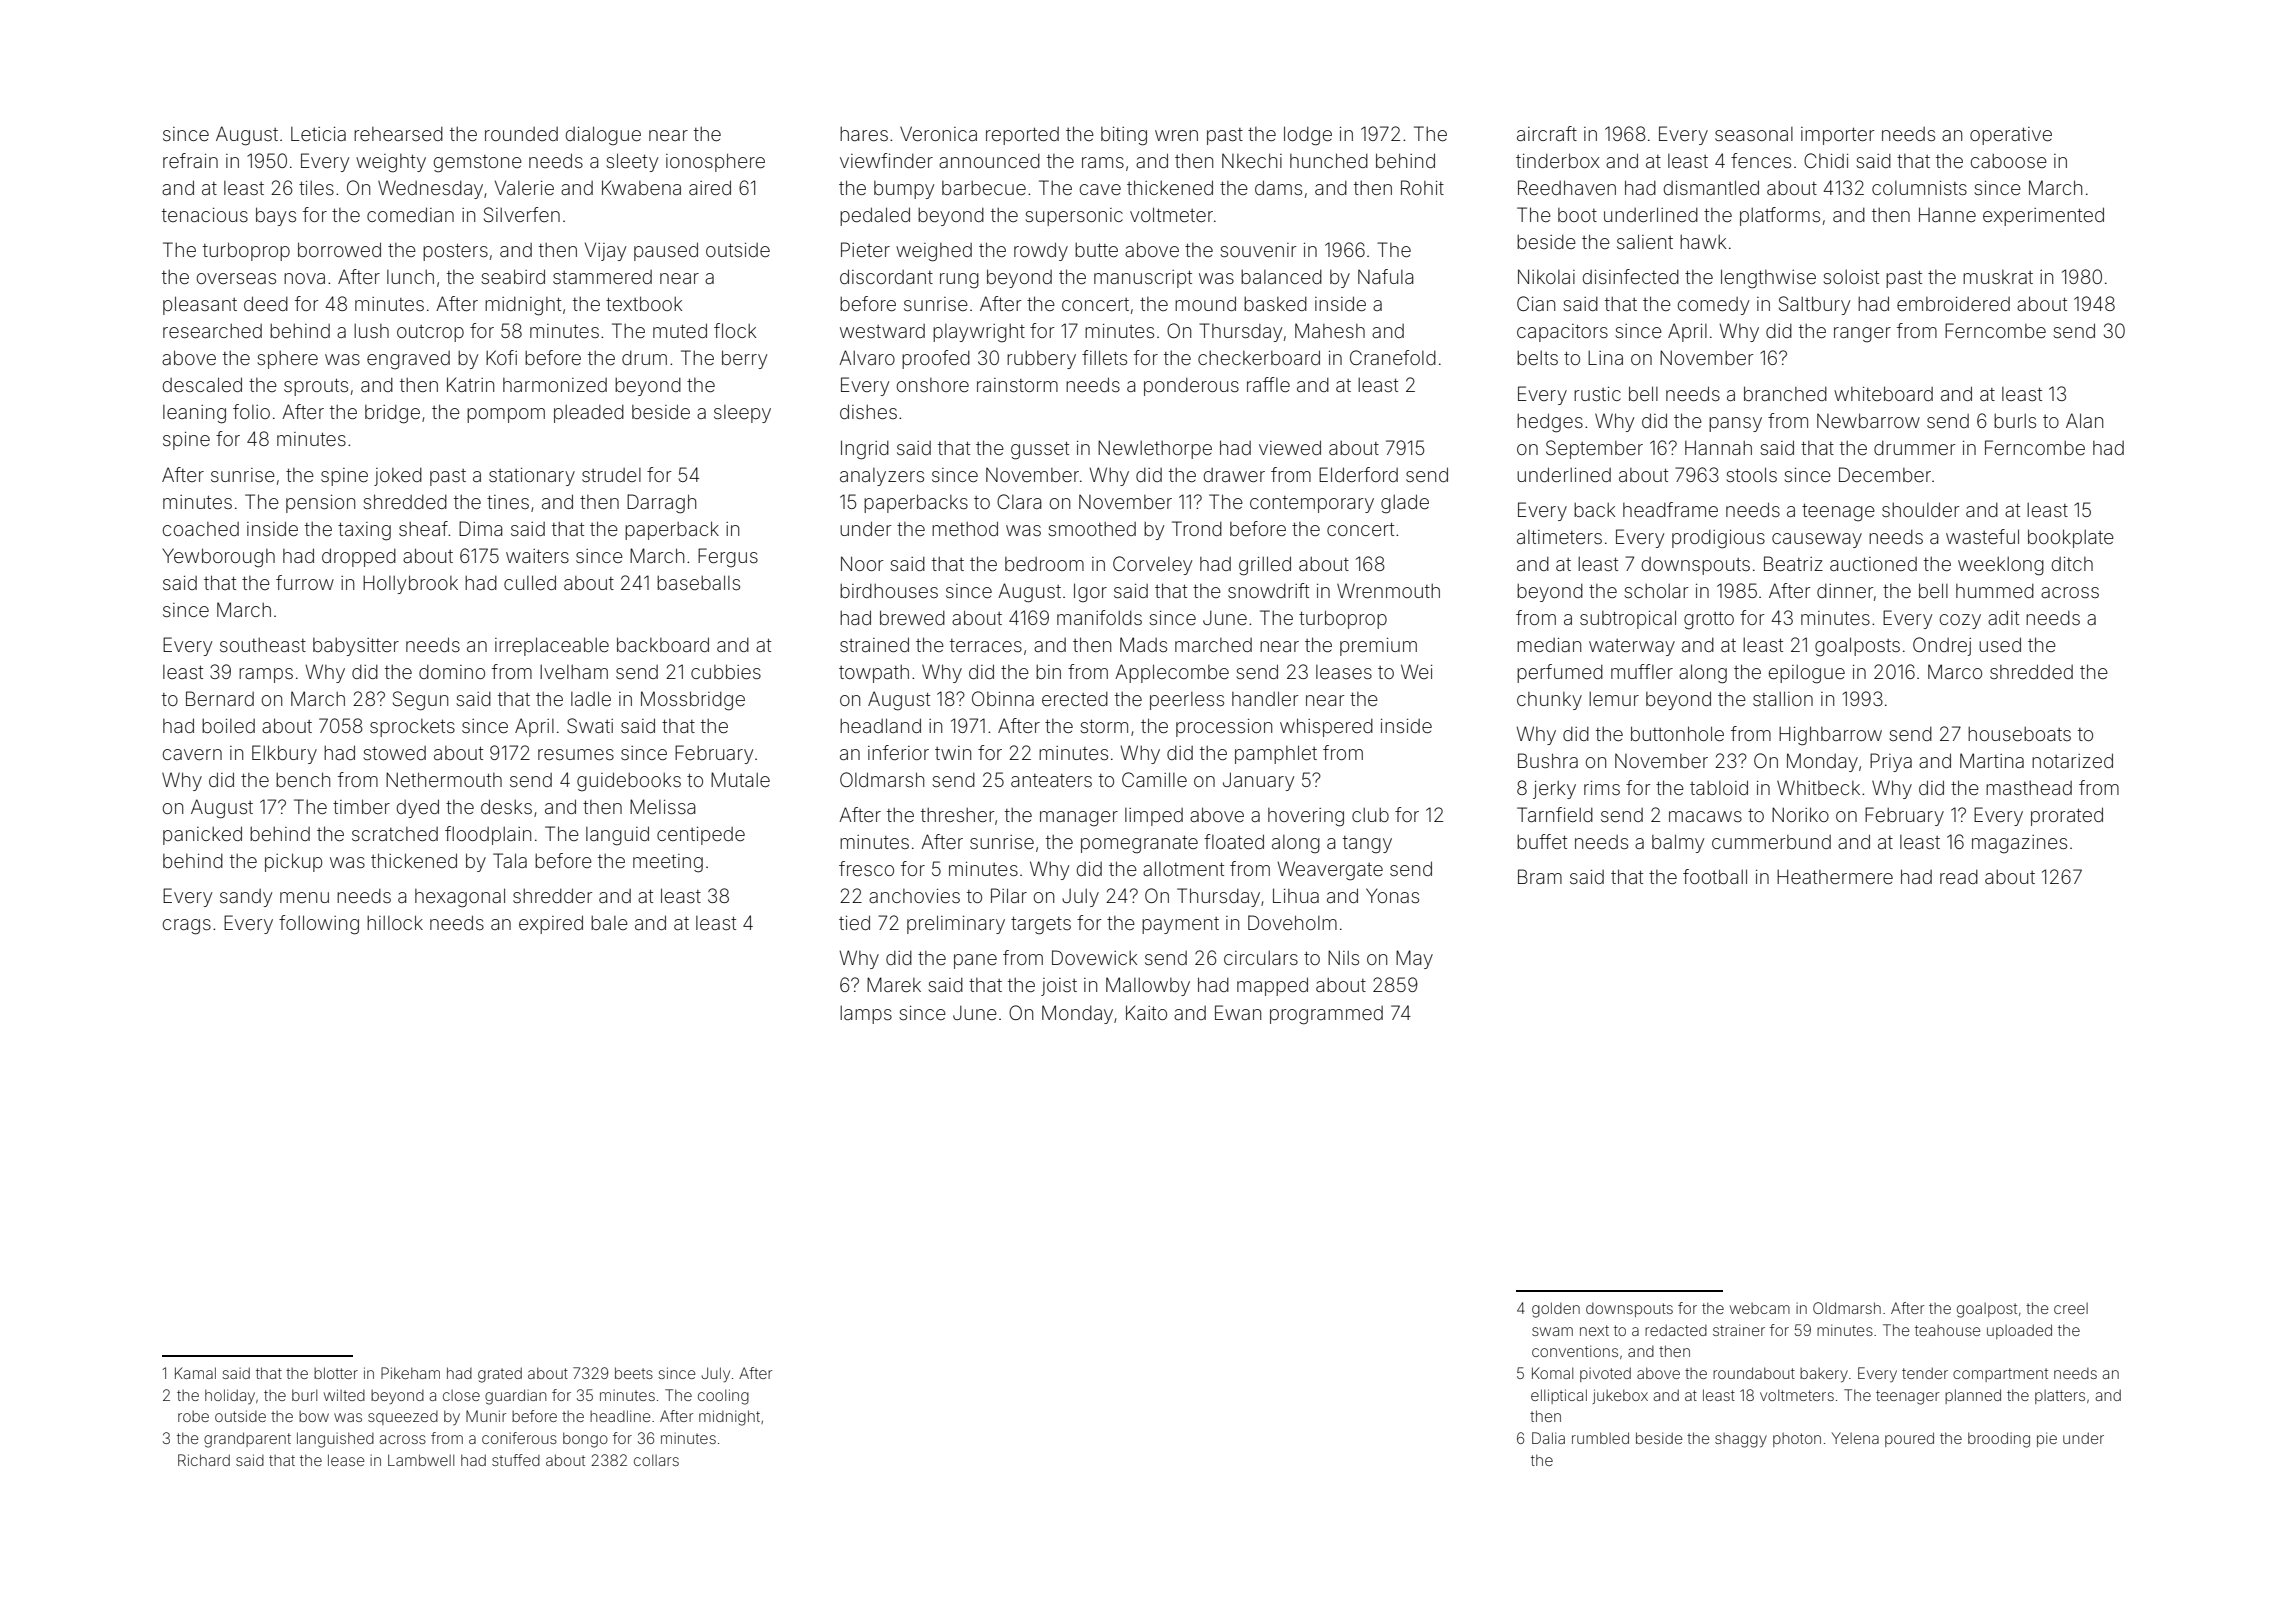  What do you see at coordinates (1548, 1438) in the document?
I see `Dalia` at bounding box center [1548, 1438].
